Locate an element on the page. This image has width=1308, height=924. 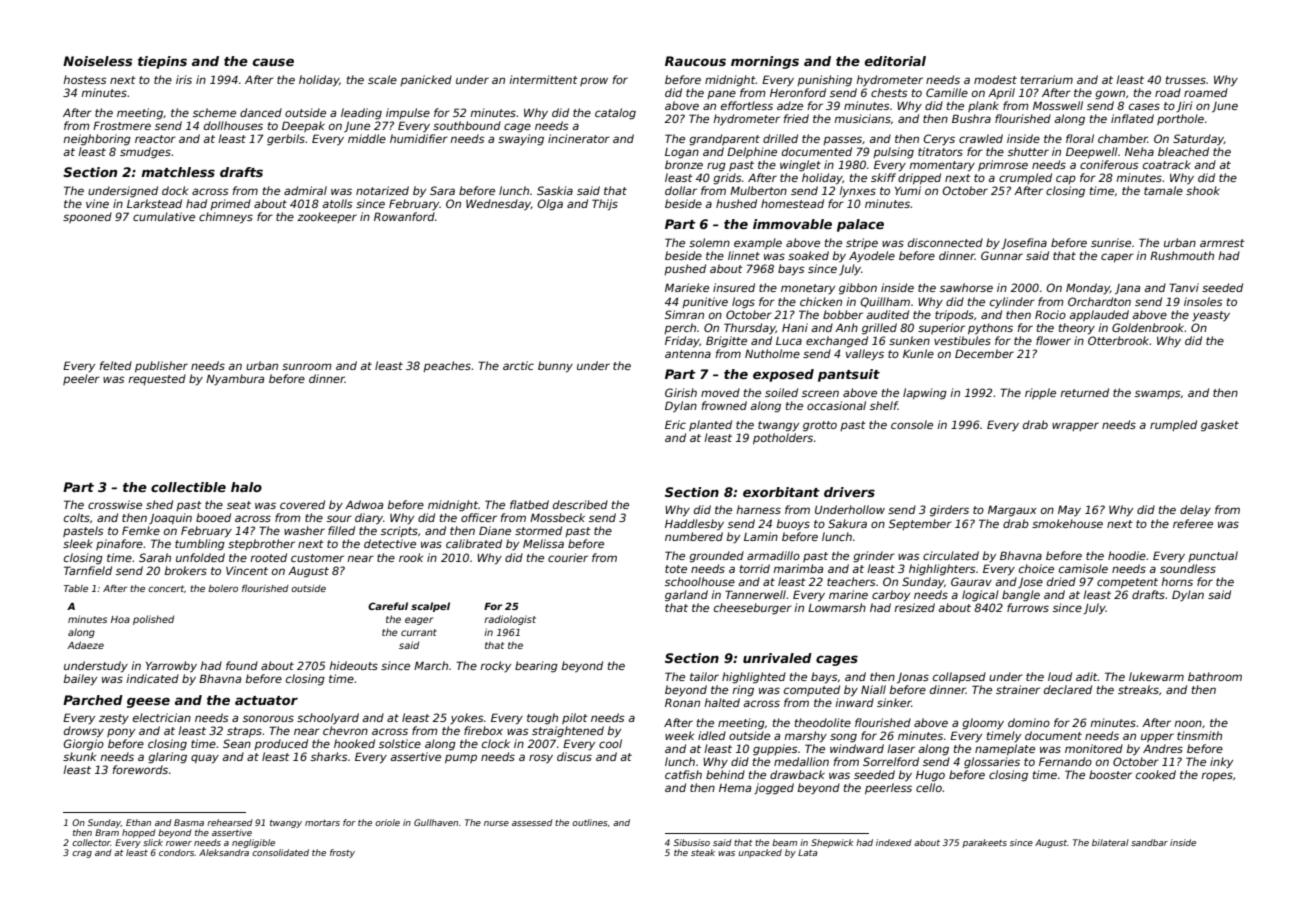
Bram is located at coordinates (107, 832).
